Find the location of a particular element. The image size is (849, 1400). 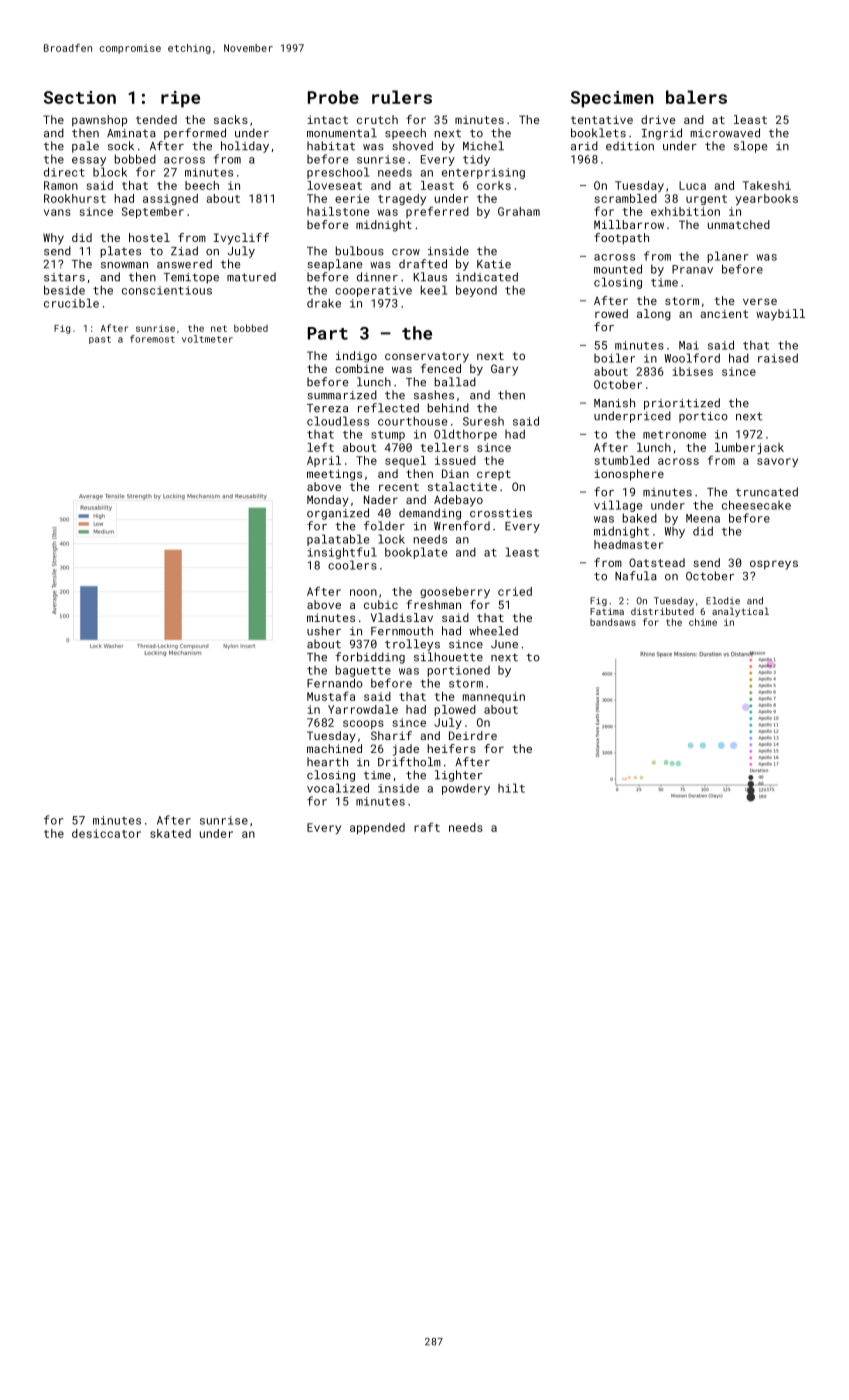

desiccator is located at coordinates (106, 833).
